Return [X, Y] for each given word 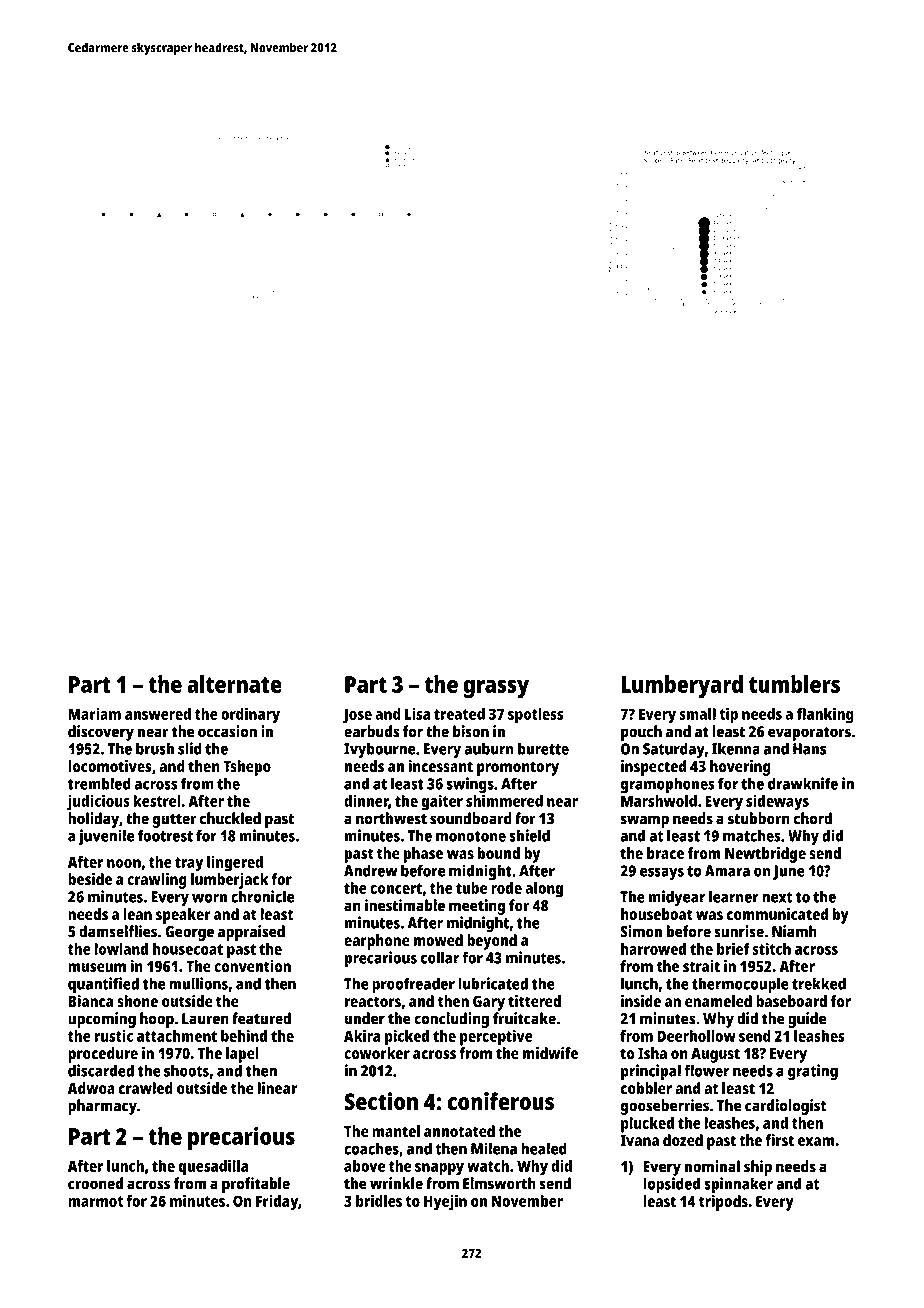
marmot [95, 1201]
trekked [819, 983]
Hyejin [445, 1202]
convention [252, 966]
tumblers [794, 684]
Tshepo [247, 768]
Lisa [417, 713]
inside [641, 1001]
